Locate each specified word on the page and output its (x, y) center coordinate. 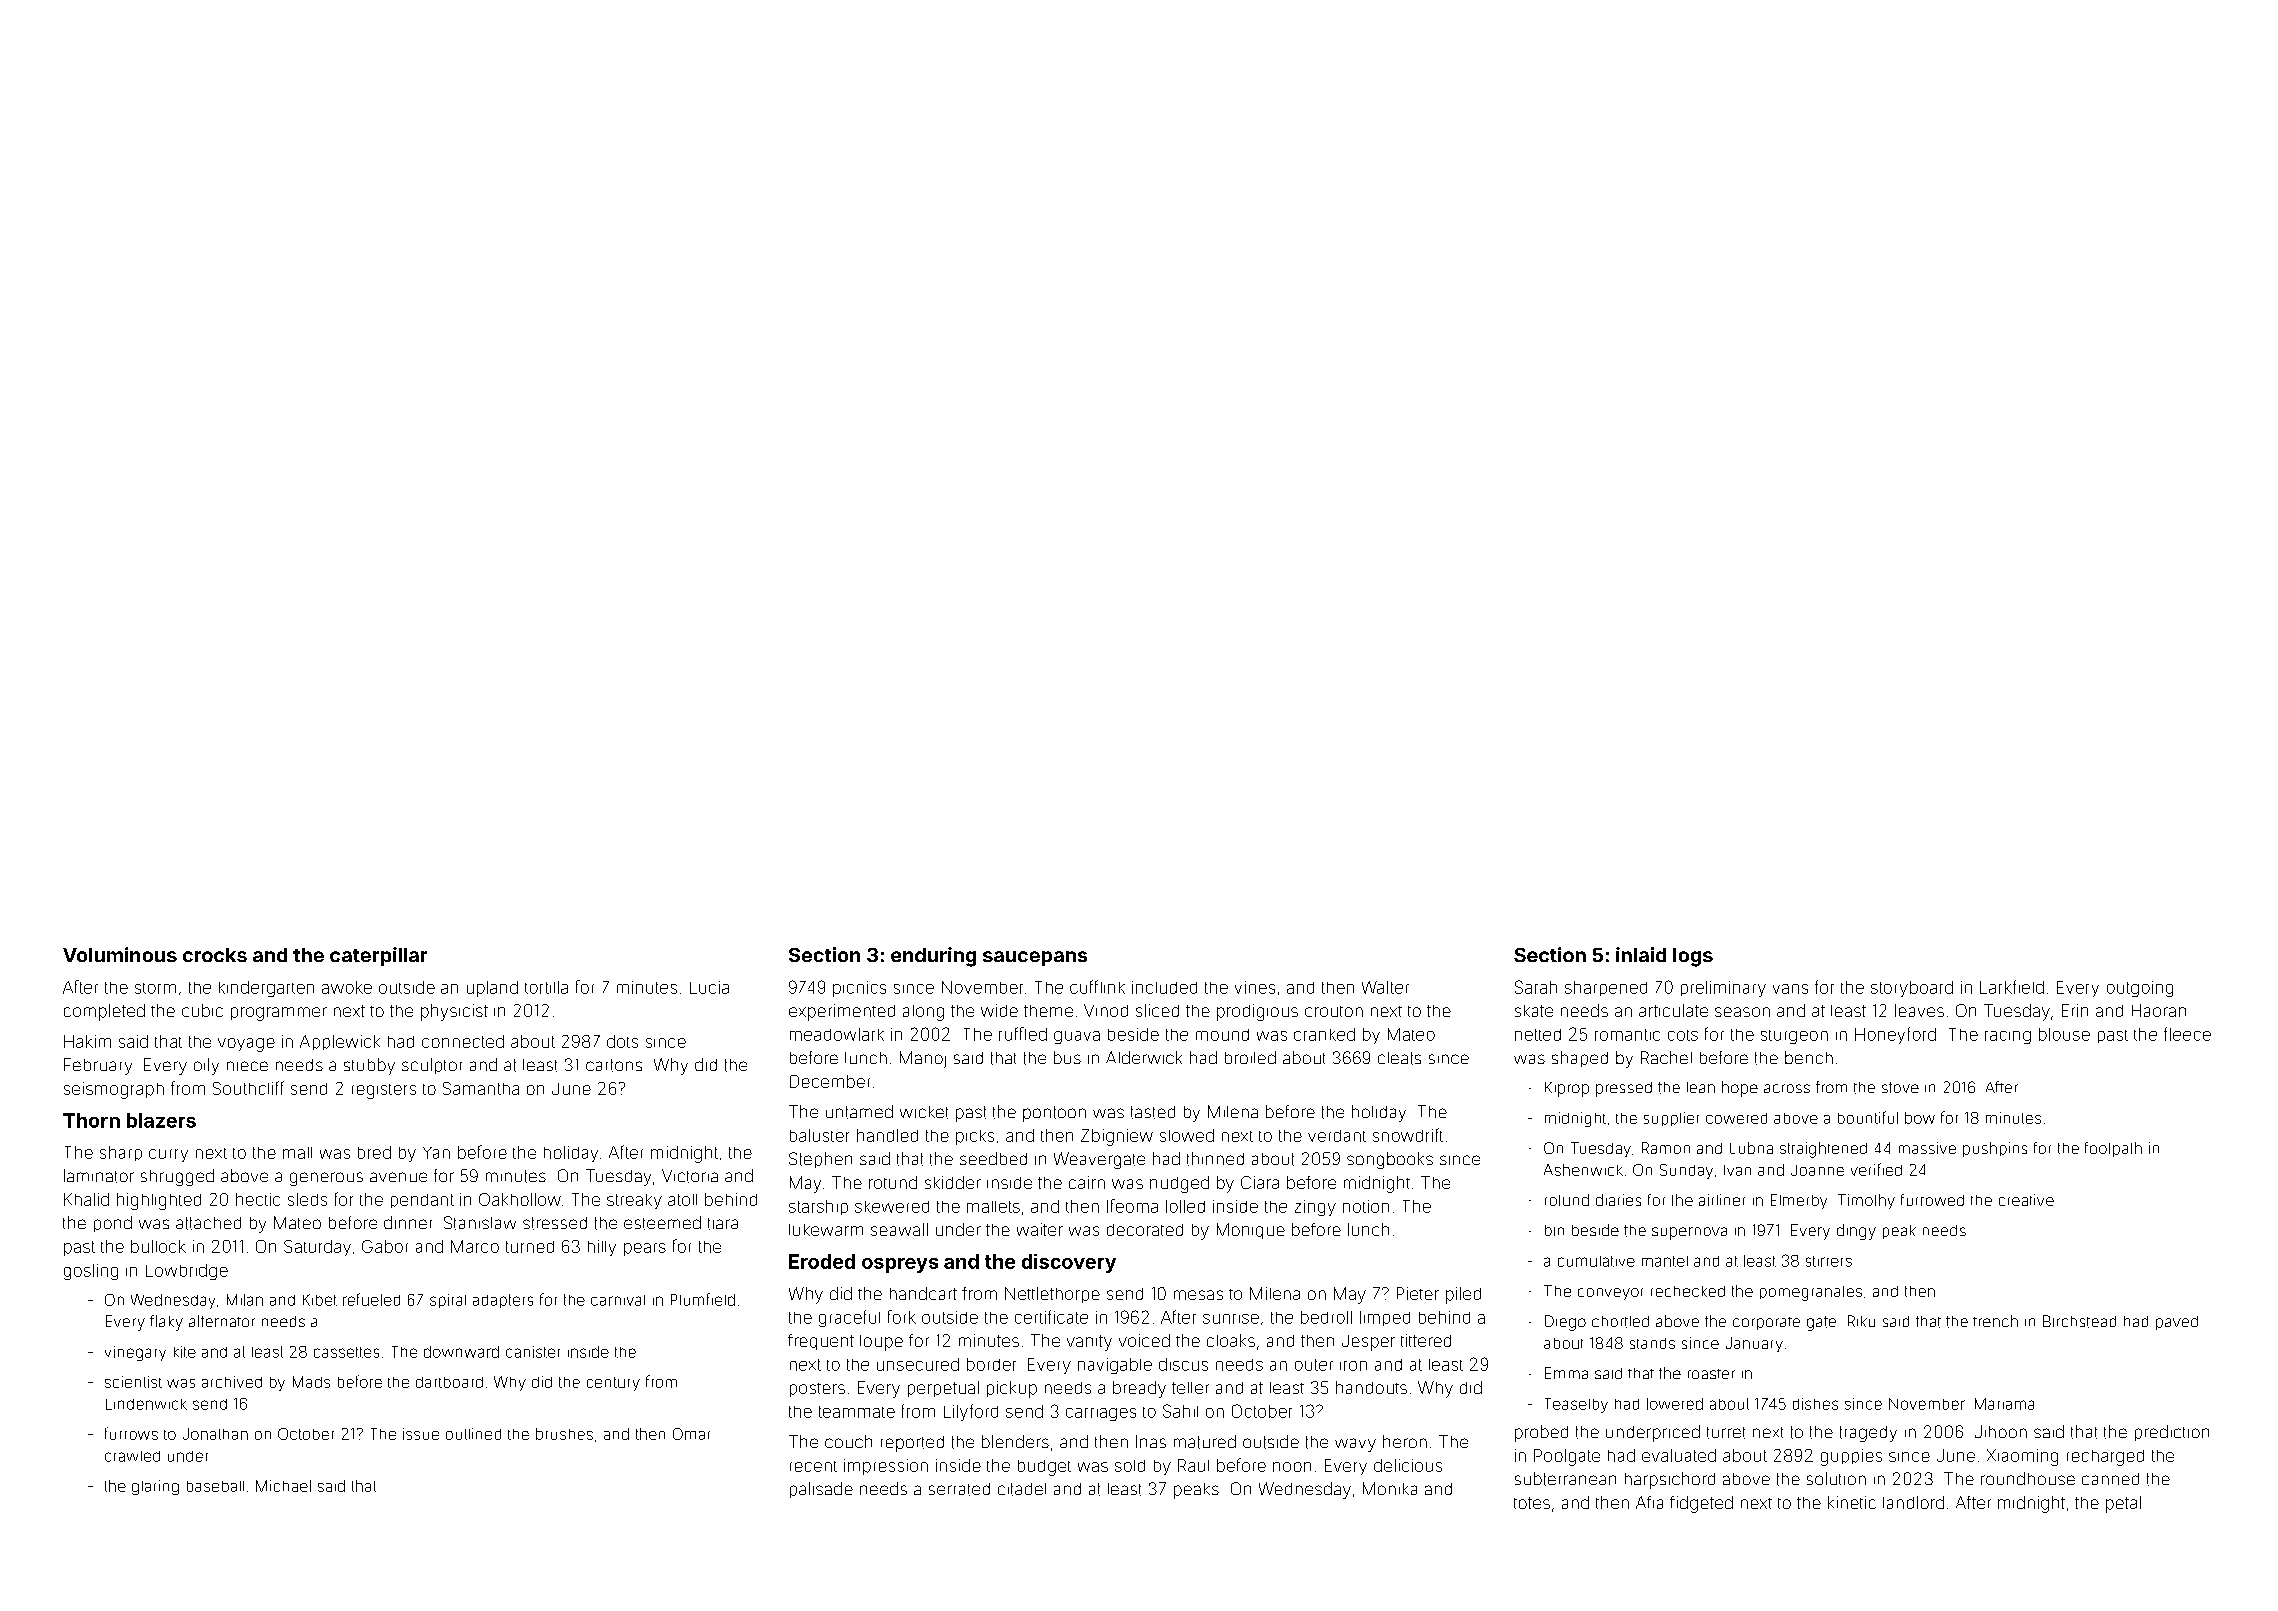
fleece (2187, 1034)
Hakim (87, 1041)
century (613, 1384)
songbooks (1390, 1160)
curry (168, 1155)
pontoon (1054, 1114)
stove (1900, 1087)
